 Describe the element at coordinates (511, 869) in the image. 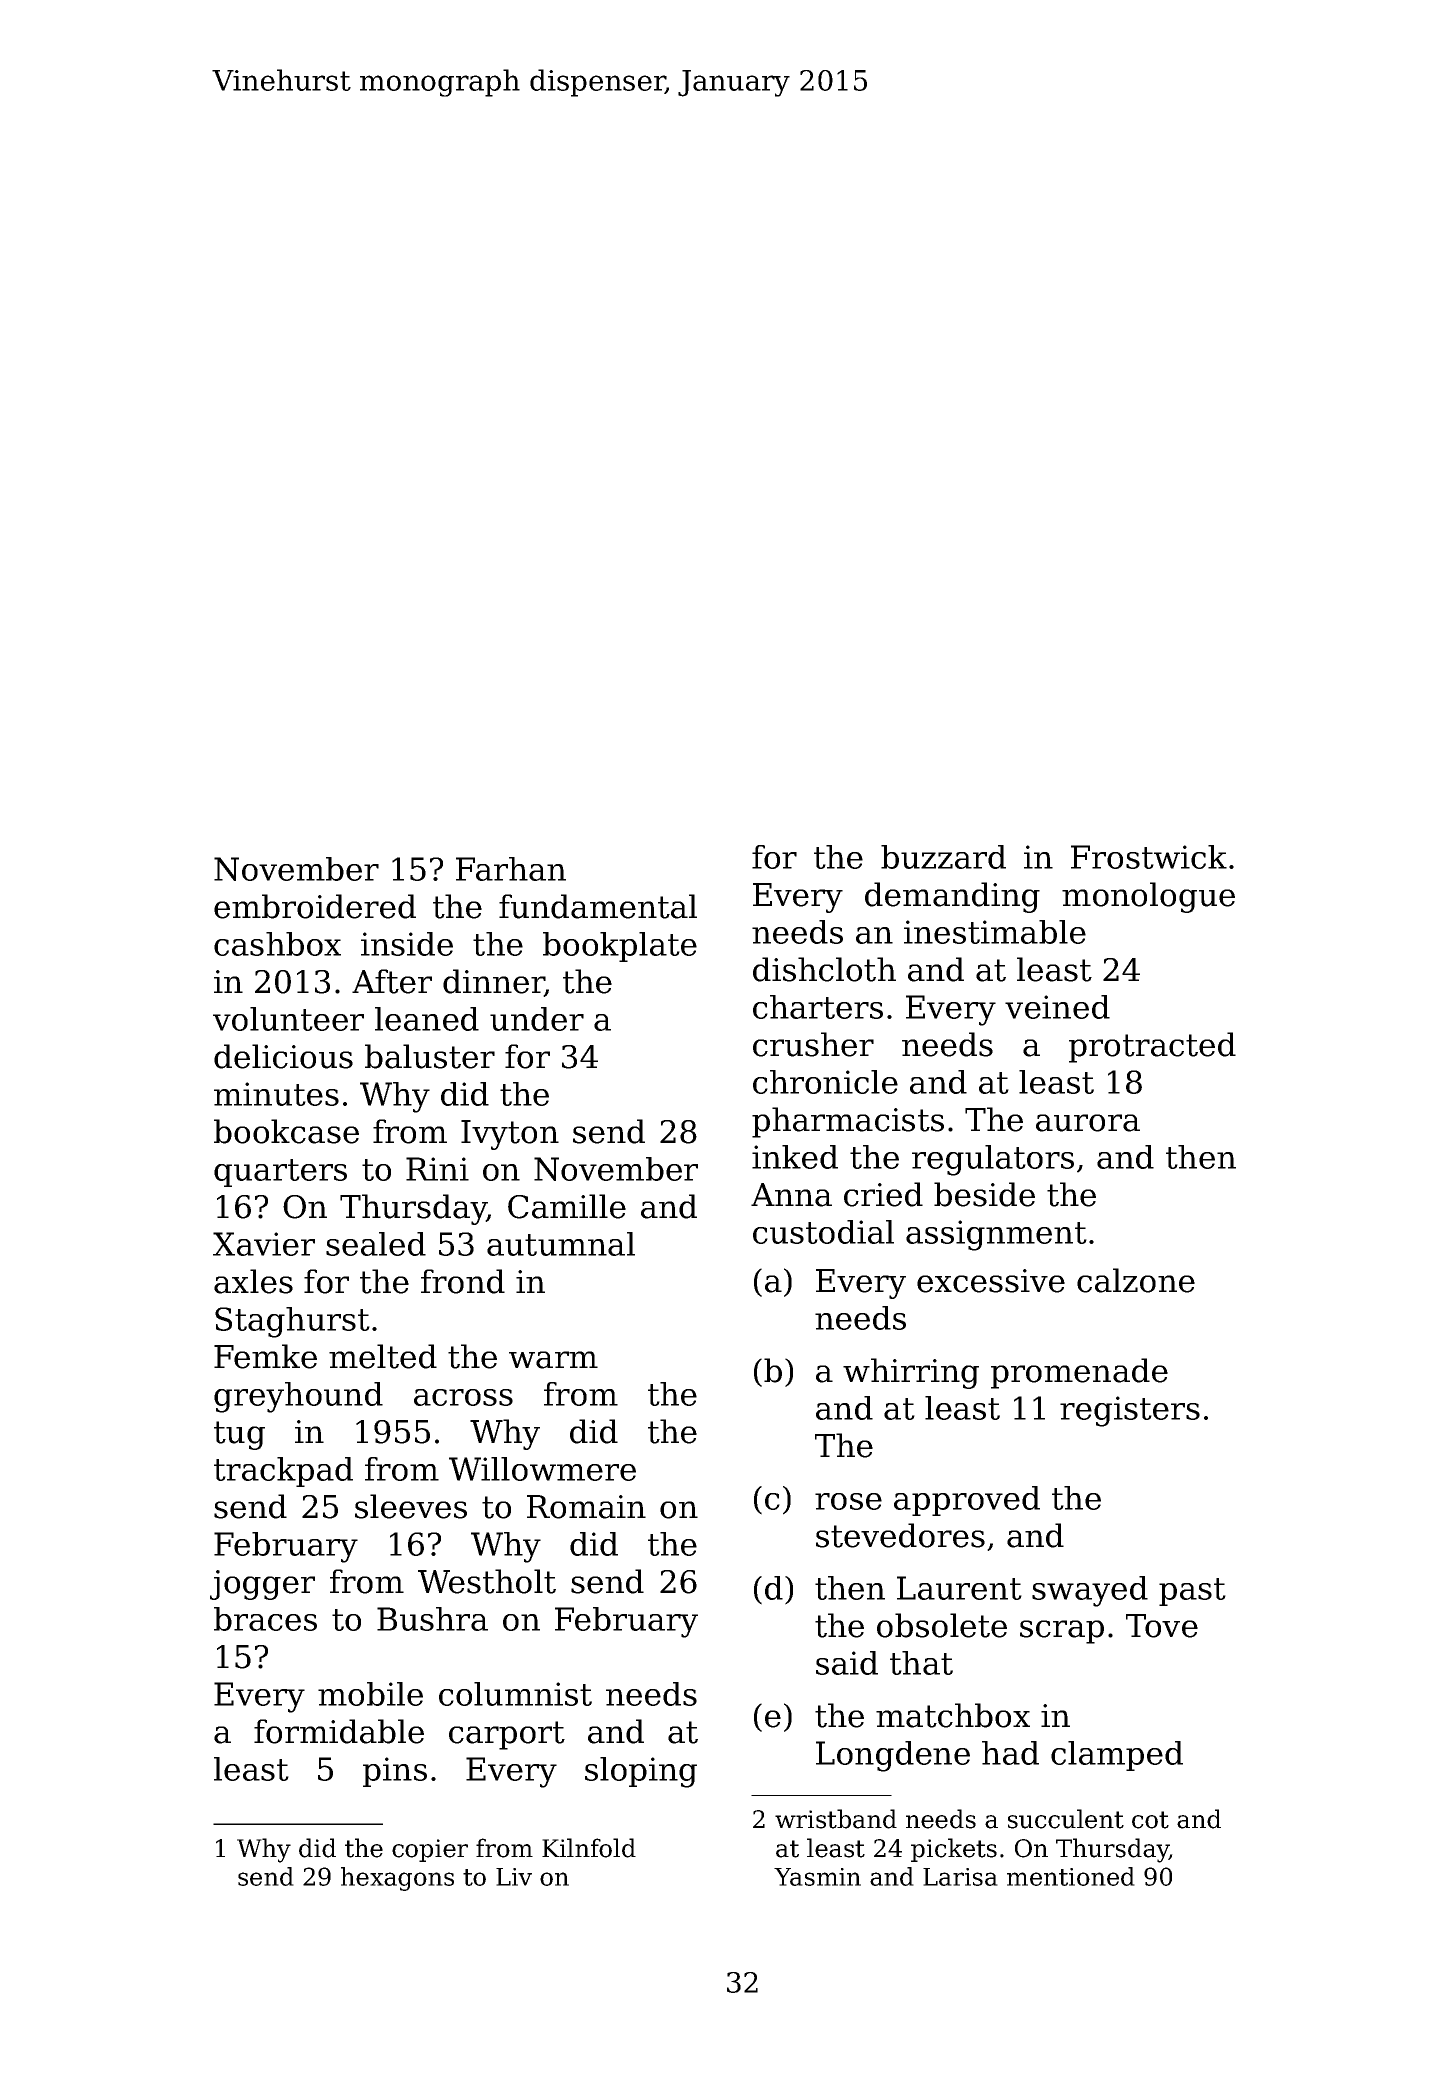

I see `Farhan` at that location.
